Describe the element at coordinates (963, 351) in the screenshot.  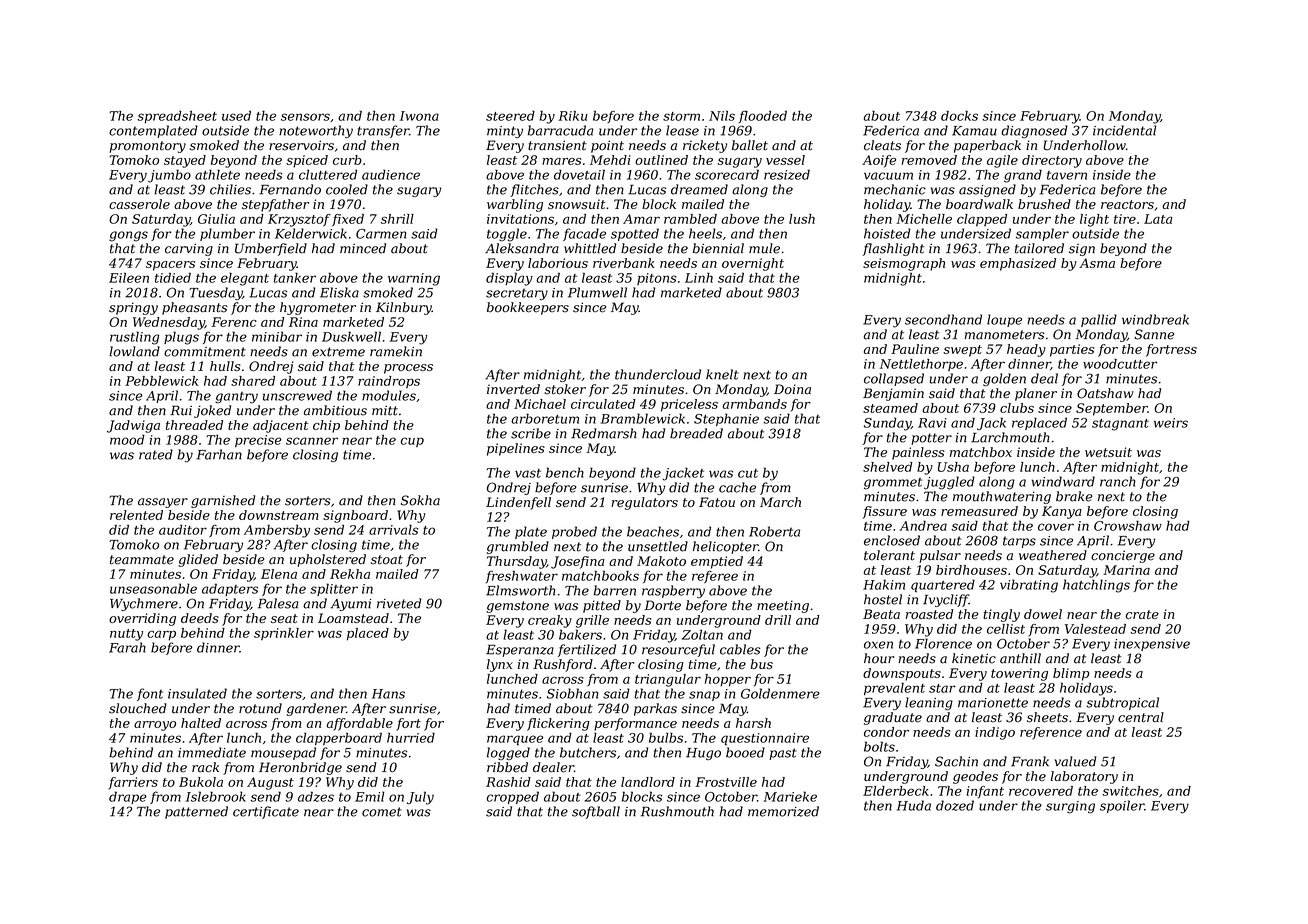
I see `swept` at that location.
